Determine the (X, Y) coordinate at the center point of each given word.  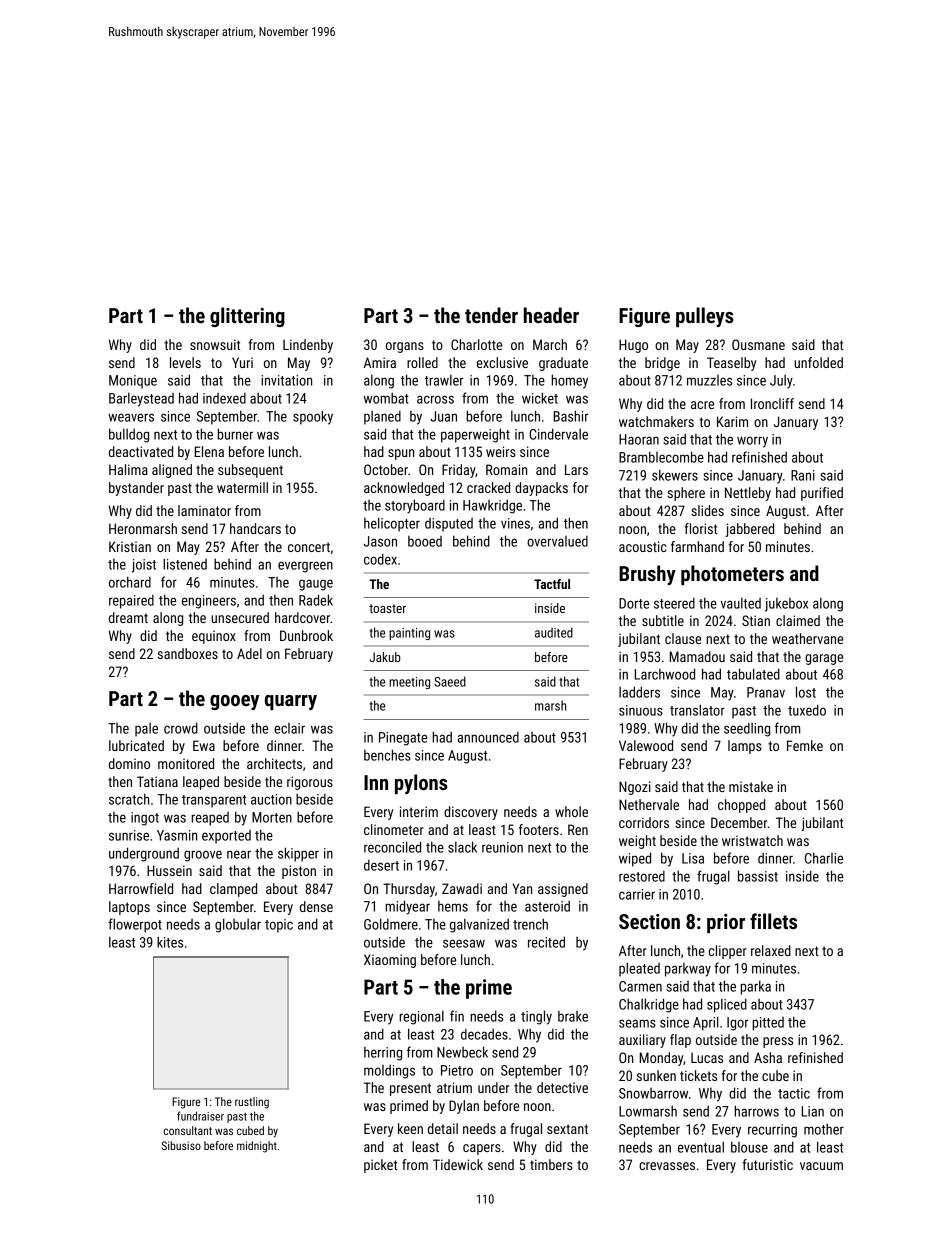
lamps (745, 747)
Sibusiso (181, 1145)
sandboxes (188, 653)
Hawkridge (492, 506)
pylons (421, 784)
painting (409, 634)
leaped (201, 783)
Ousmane (758, 344)
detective (562, 1087)
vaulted (741, 603)
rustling (252, 1103)
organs (405, 347)
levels (185, 362)
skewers (675, 475)
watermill (242, 487)
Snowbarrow (653, 1093)
